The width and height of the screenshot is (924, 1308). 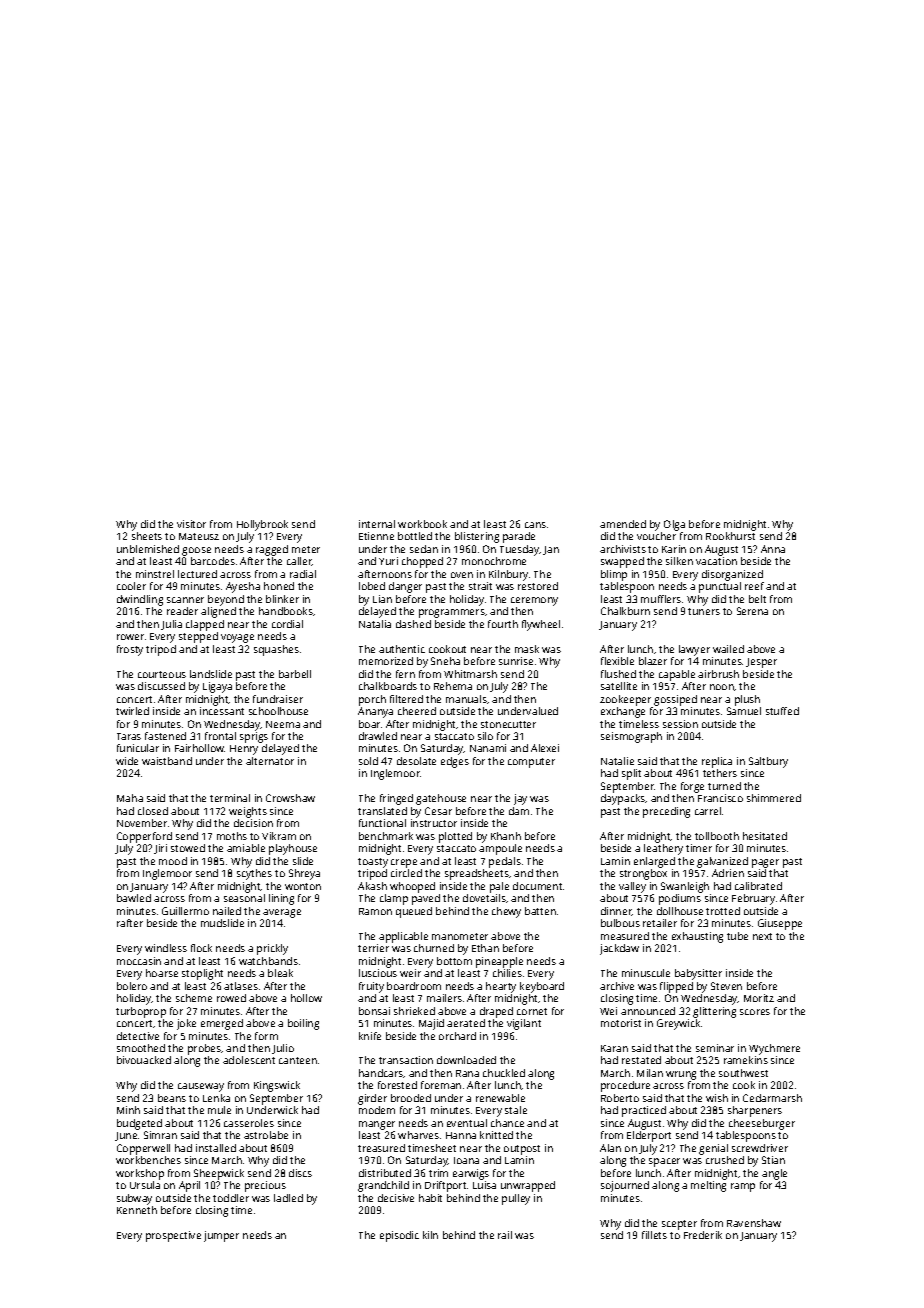 I want to click on discs, so click(x=300, y=1173).
